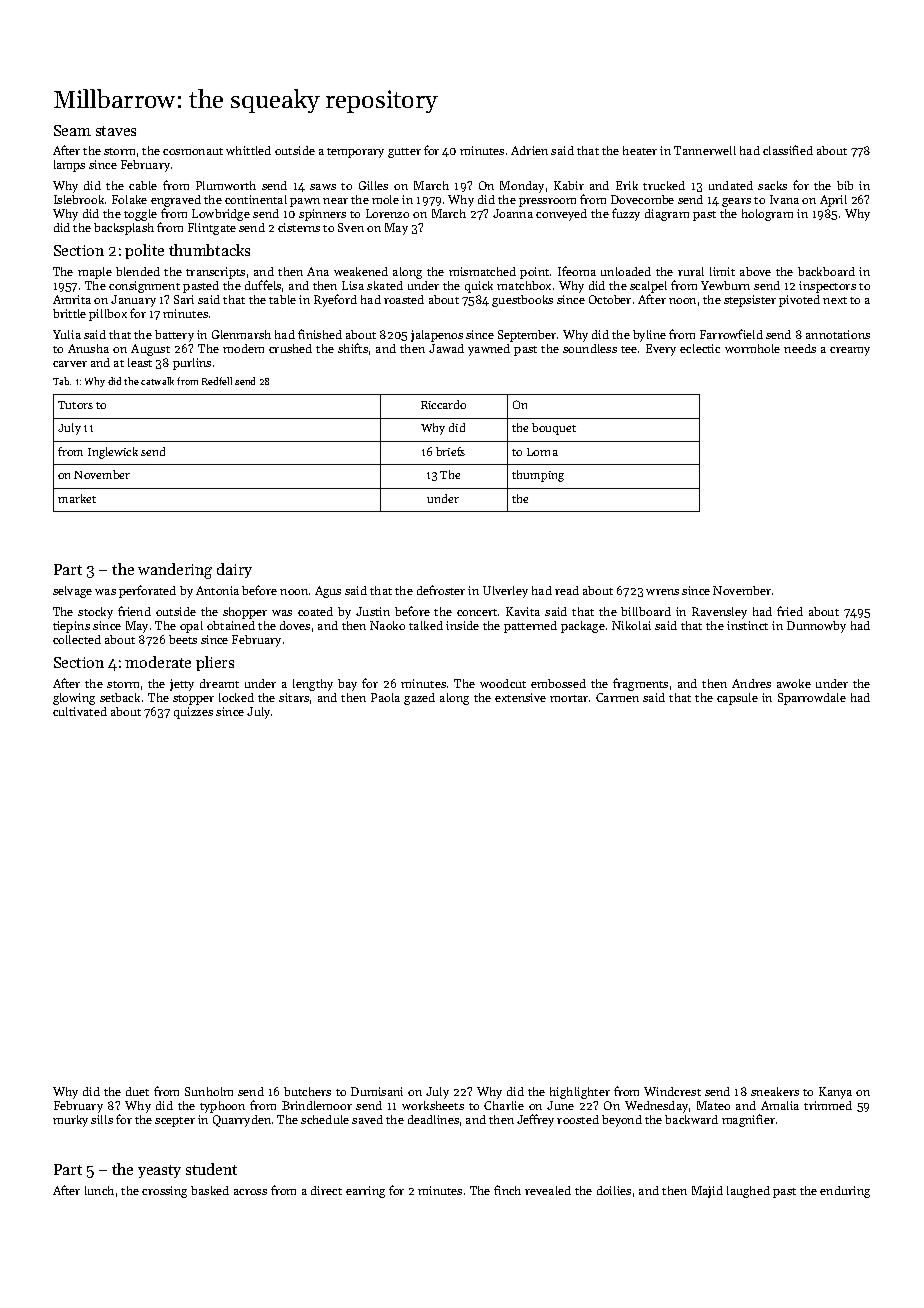 The image size is (924, 1308). What do you see at coordinates (217, 381) in the document?
I see `Redfell` at bounding box center [217, 381].
